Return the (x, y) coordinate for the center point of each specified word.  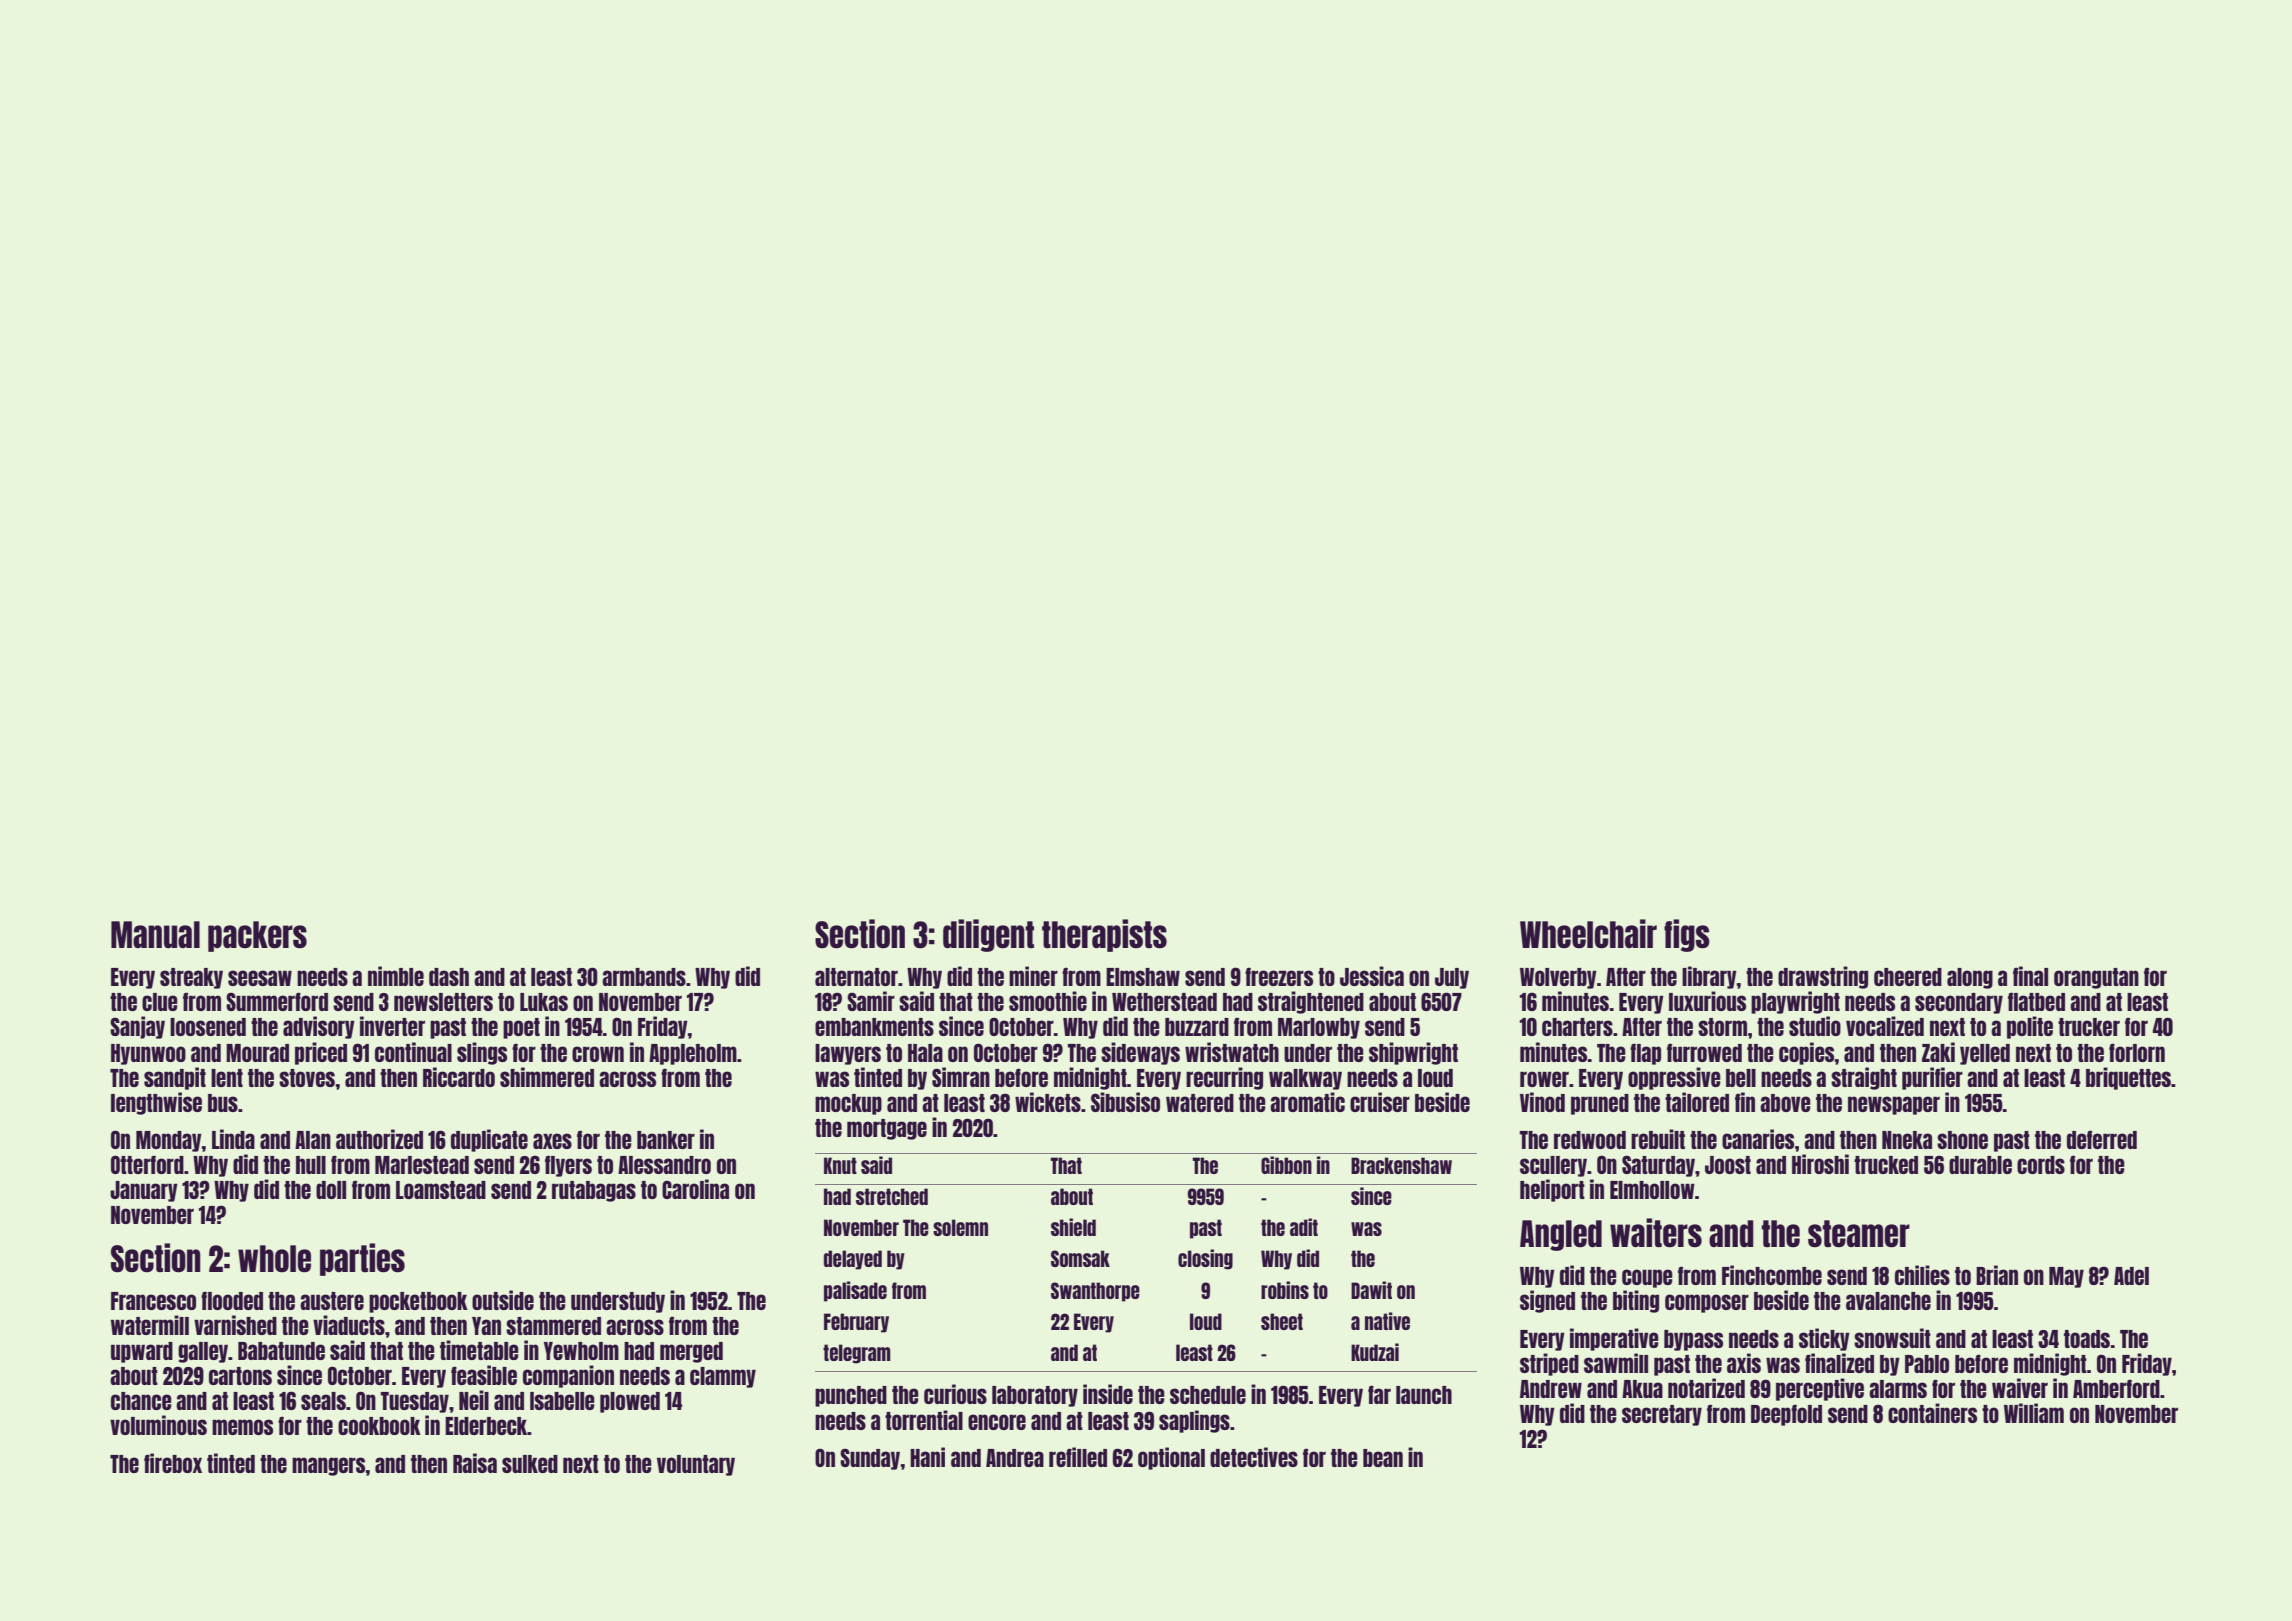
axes (552, 1141)
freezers (1279, 976)
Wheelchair (1588, 934)
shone (1962, 1140)
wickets (1048, 1102)
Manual (155, 934)
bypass (1693, 1340)
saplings (1194, 1421)
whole (274, 1259)
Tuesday (415, 1402)
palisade (855, 1291)
